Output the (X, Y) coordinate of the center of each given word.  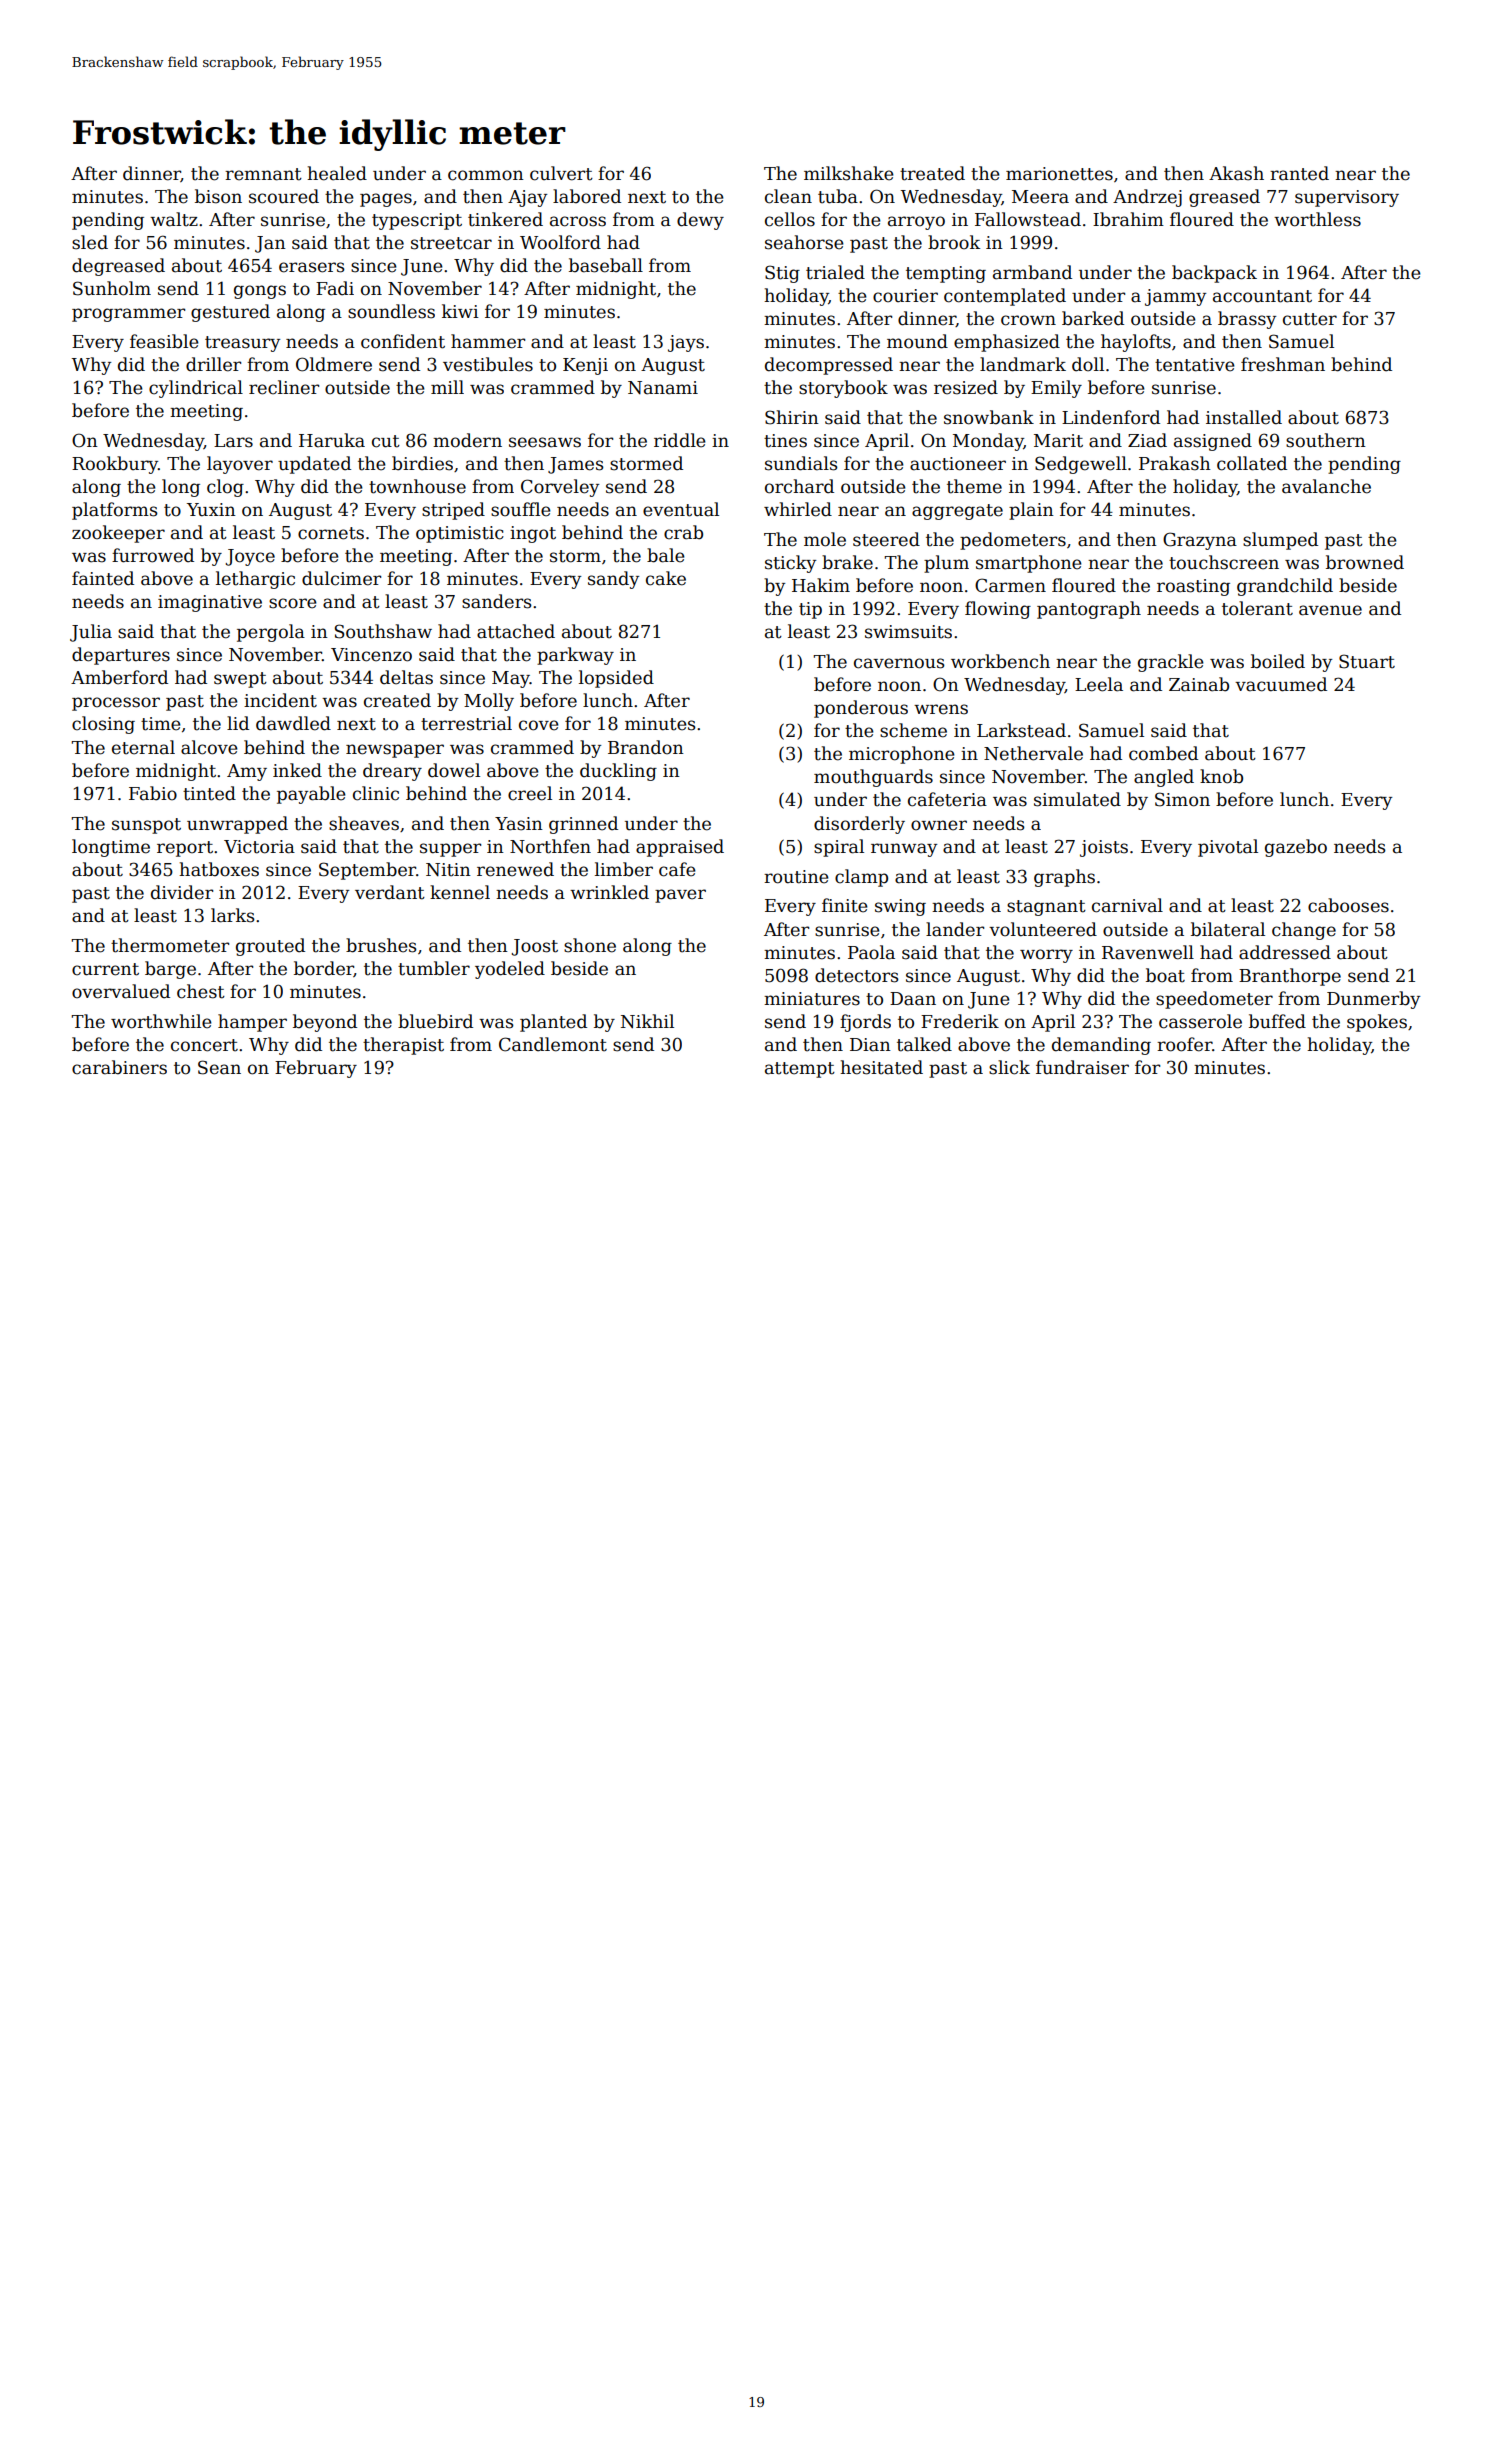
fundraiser (1082, 1067)
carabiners (119, 1067)
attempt (800, 1070)
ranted (1299, 173)
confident (403, 341)
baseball (606, 265)
